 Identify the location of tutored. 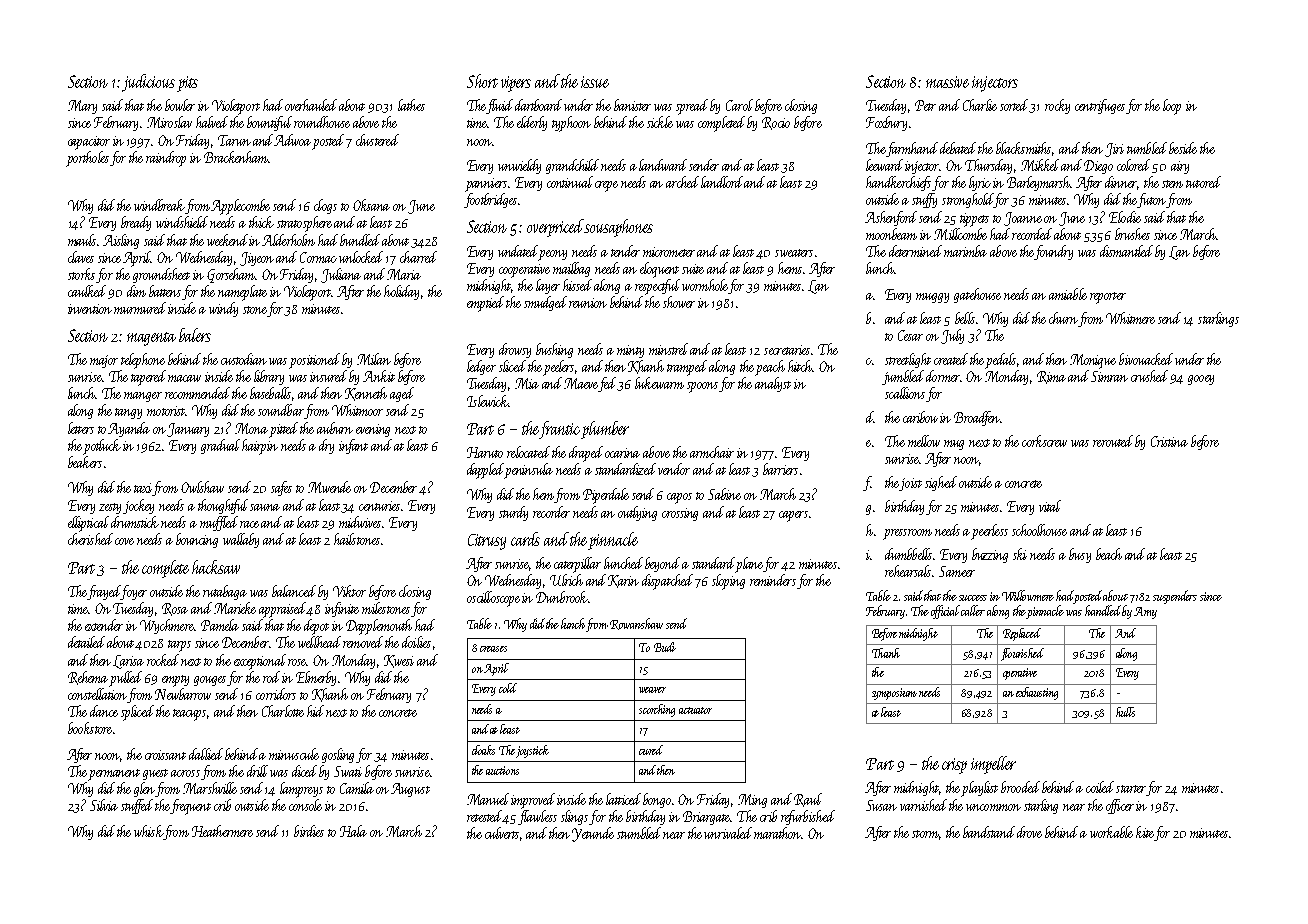
(1203, 182).
